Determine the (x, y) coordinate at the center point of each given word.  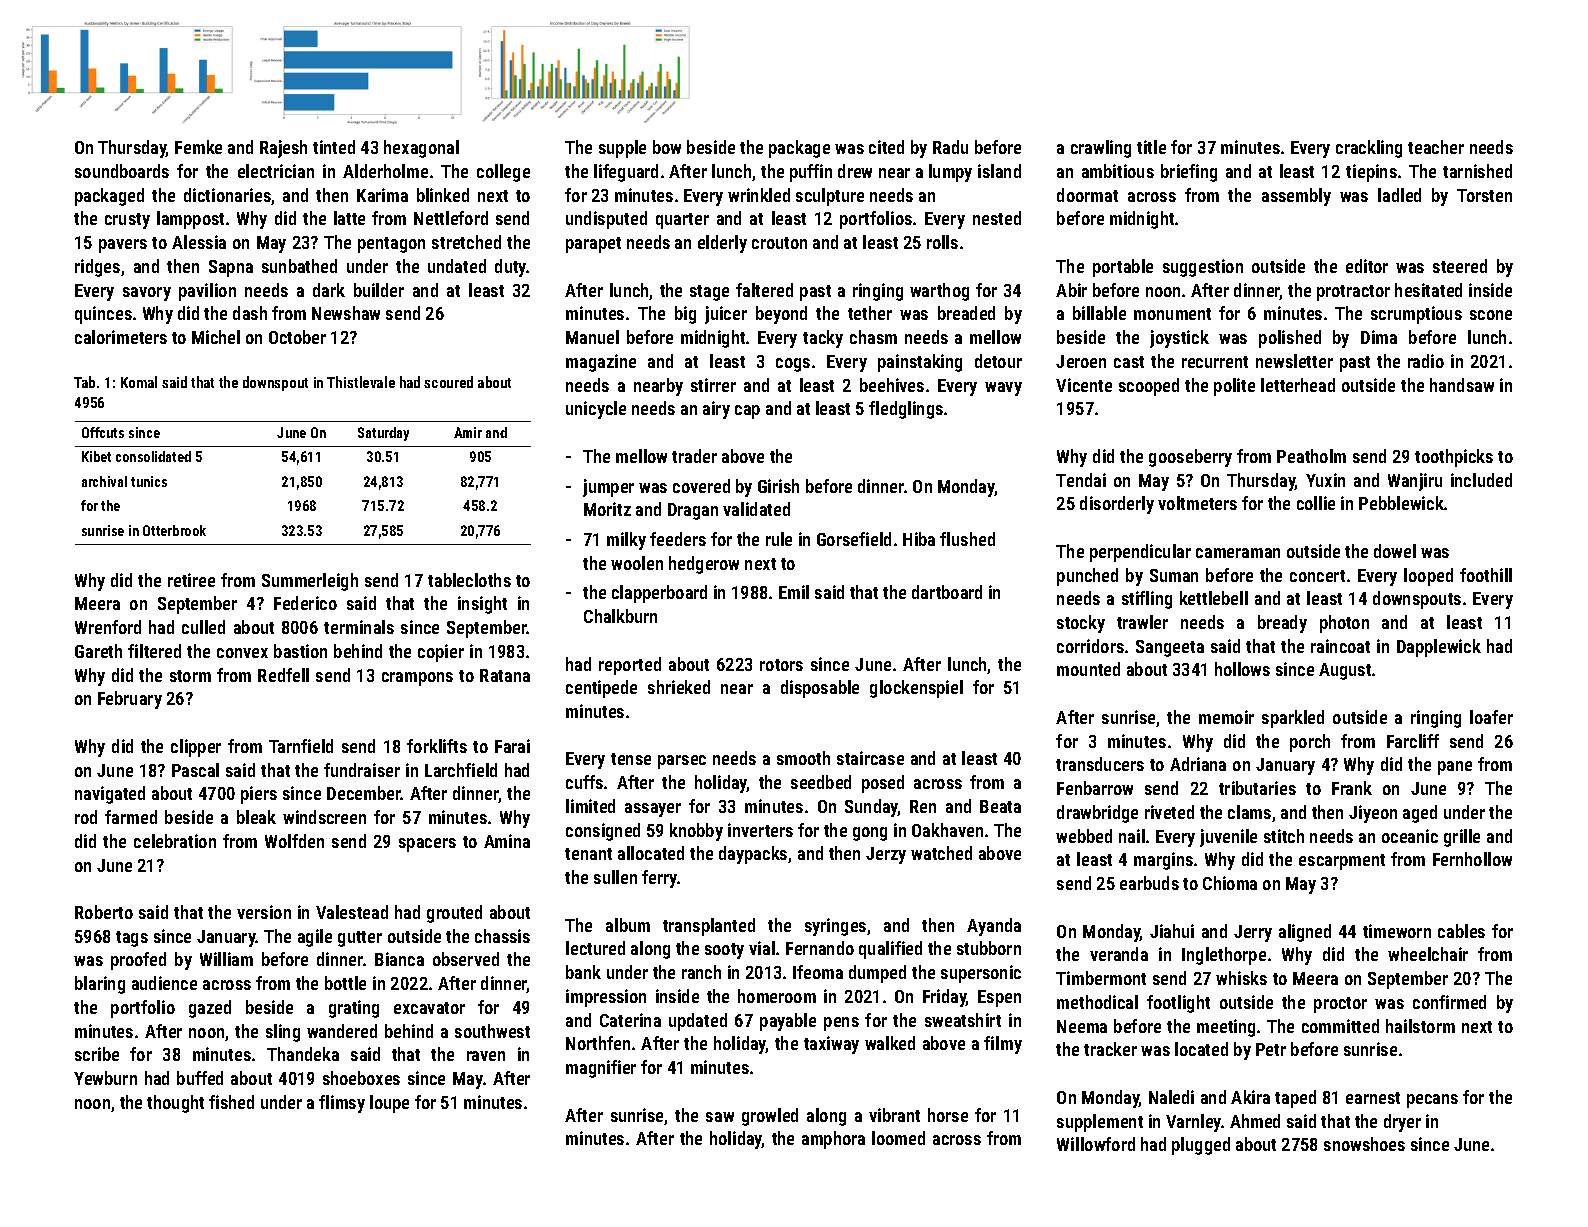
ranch (701, 972)
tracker (1110, 1049)
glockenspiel (916, 689)
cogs (793, 365)
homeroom (777, 996)
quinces (103, 315)
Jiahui (1172, 931)
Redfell (283, 675)
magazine (601, 363)
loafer (1491, 717)
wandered (342, 1031)
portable (1123, 268)
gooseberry (1190, 458)
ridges (97, 268)
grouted (454, 914)
